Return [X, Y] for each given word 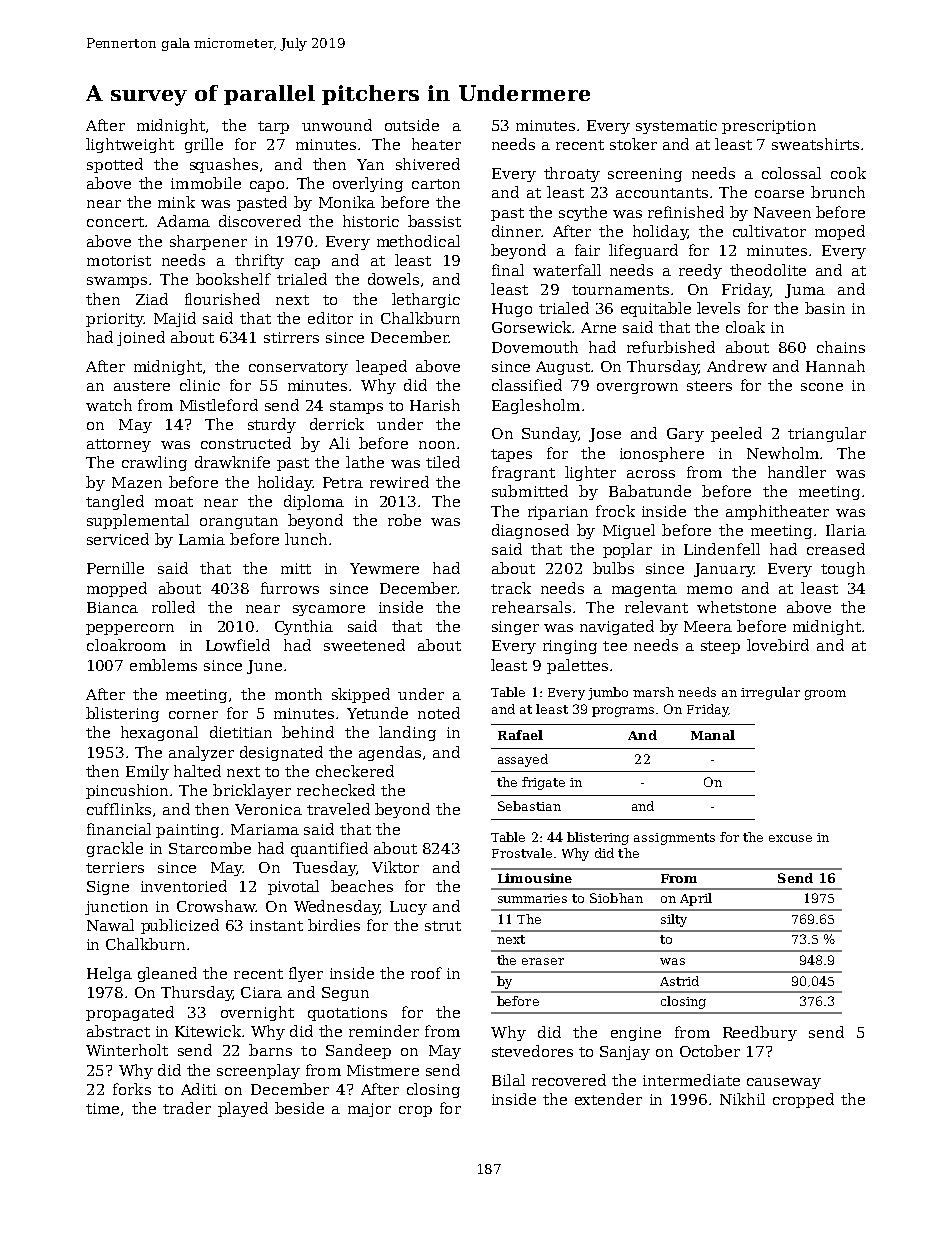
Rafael [520, 735]
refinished [686, 212]
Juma [805, 291]
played [243, 1109]
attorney [119, 445]
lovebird [778, 645]
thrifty [259, 261]
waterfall [567, 270]
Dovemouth [535, 347]
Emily [147, 772]
